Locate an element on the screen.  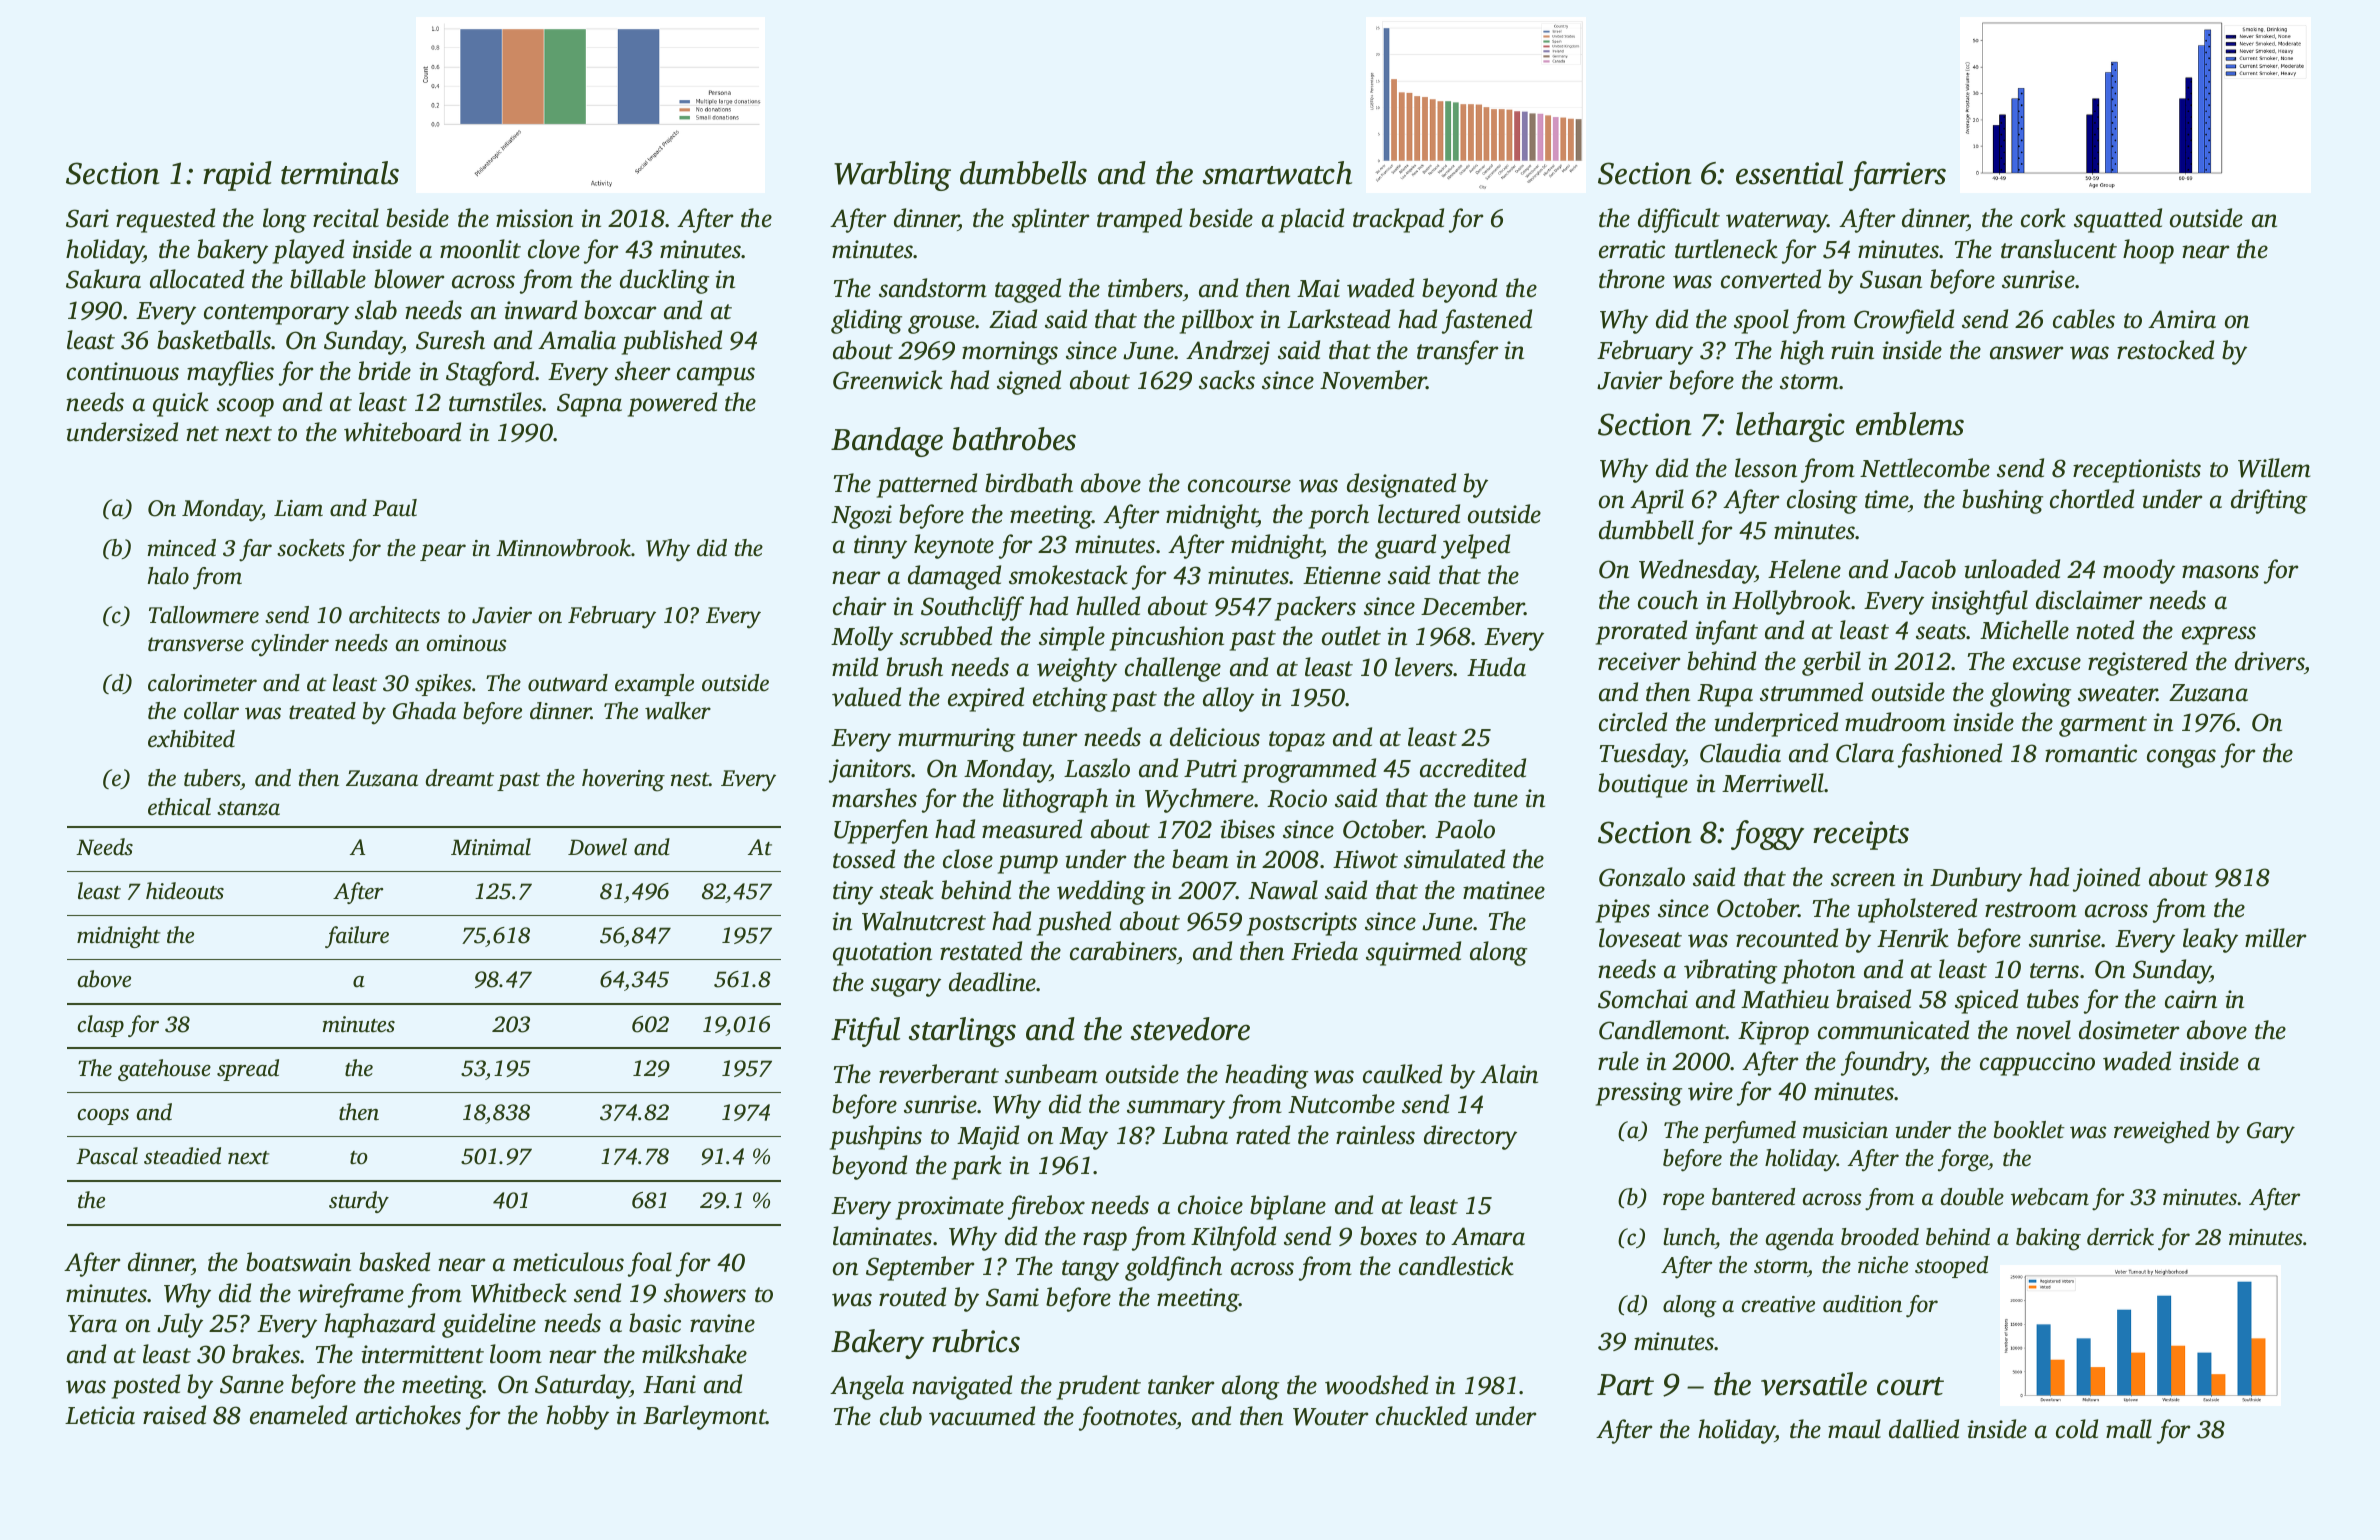
trackpad is located at coordinates (1398, 220).
